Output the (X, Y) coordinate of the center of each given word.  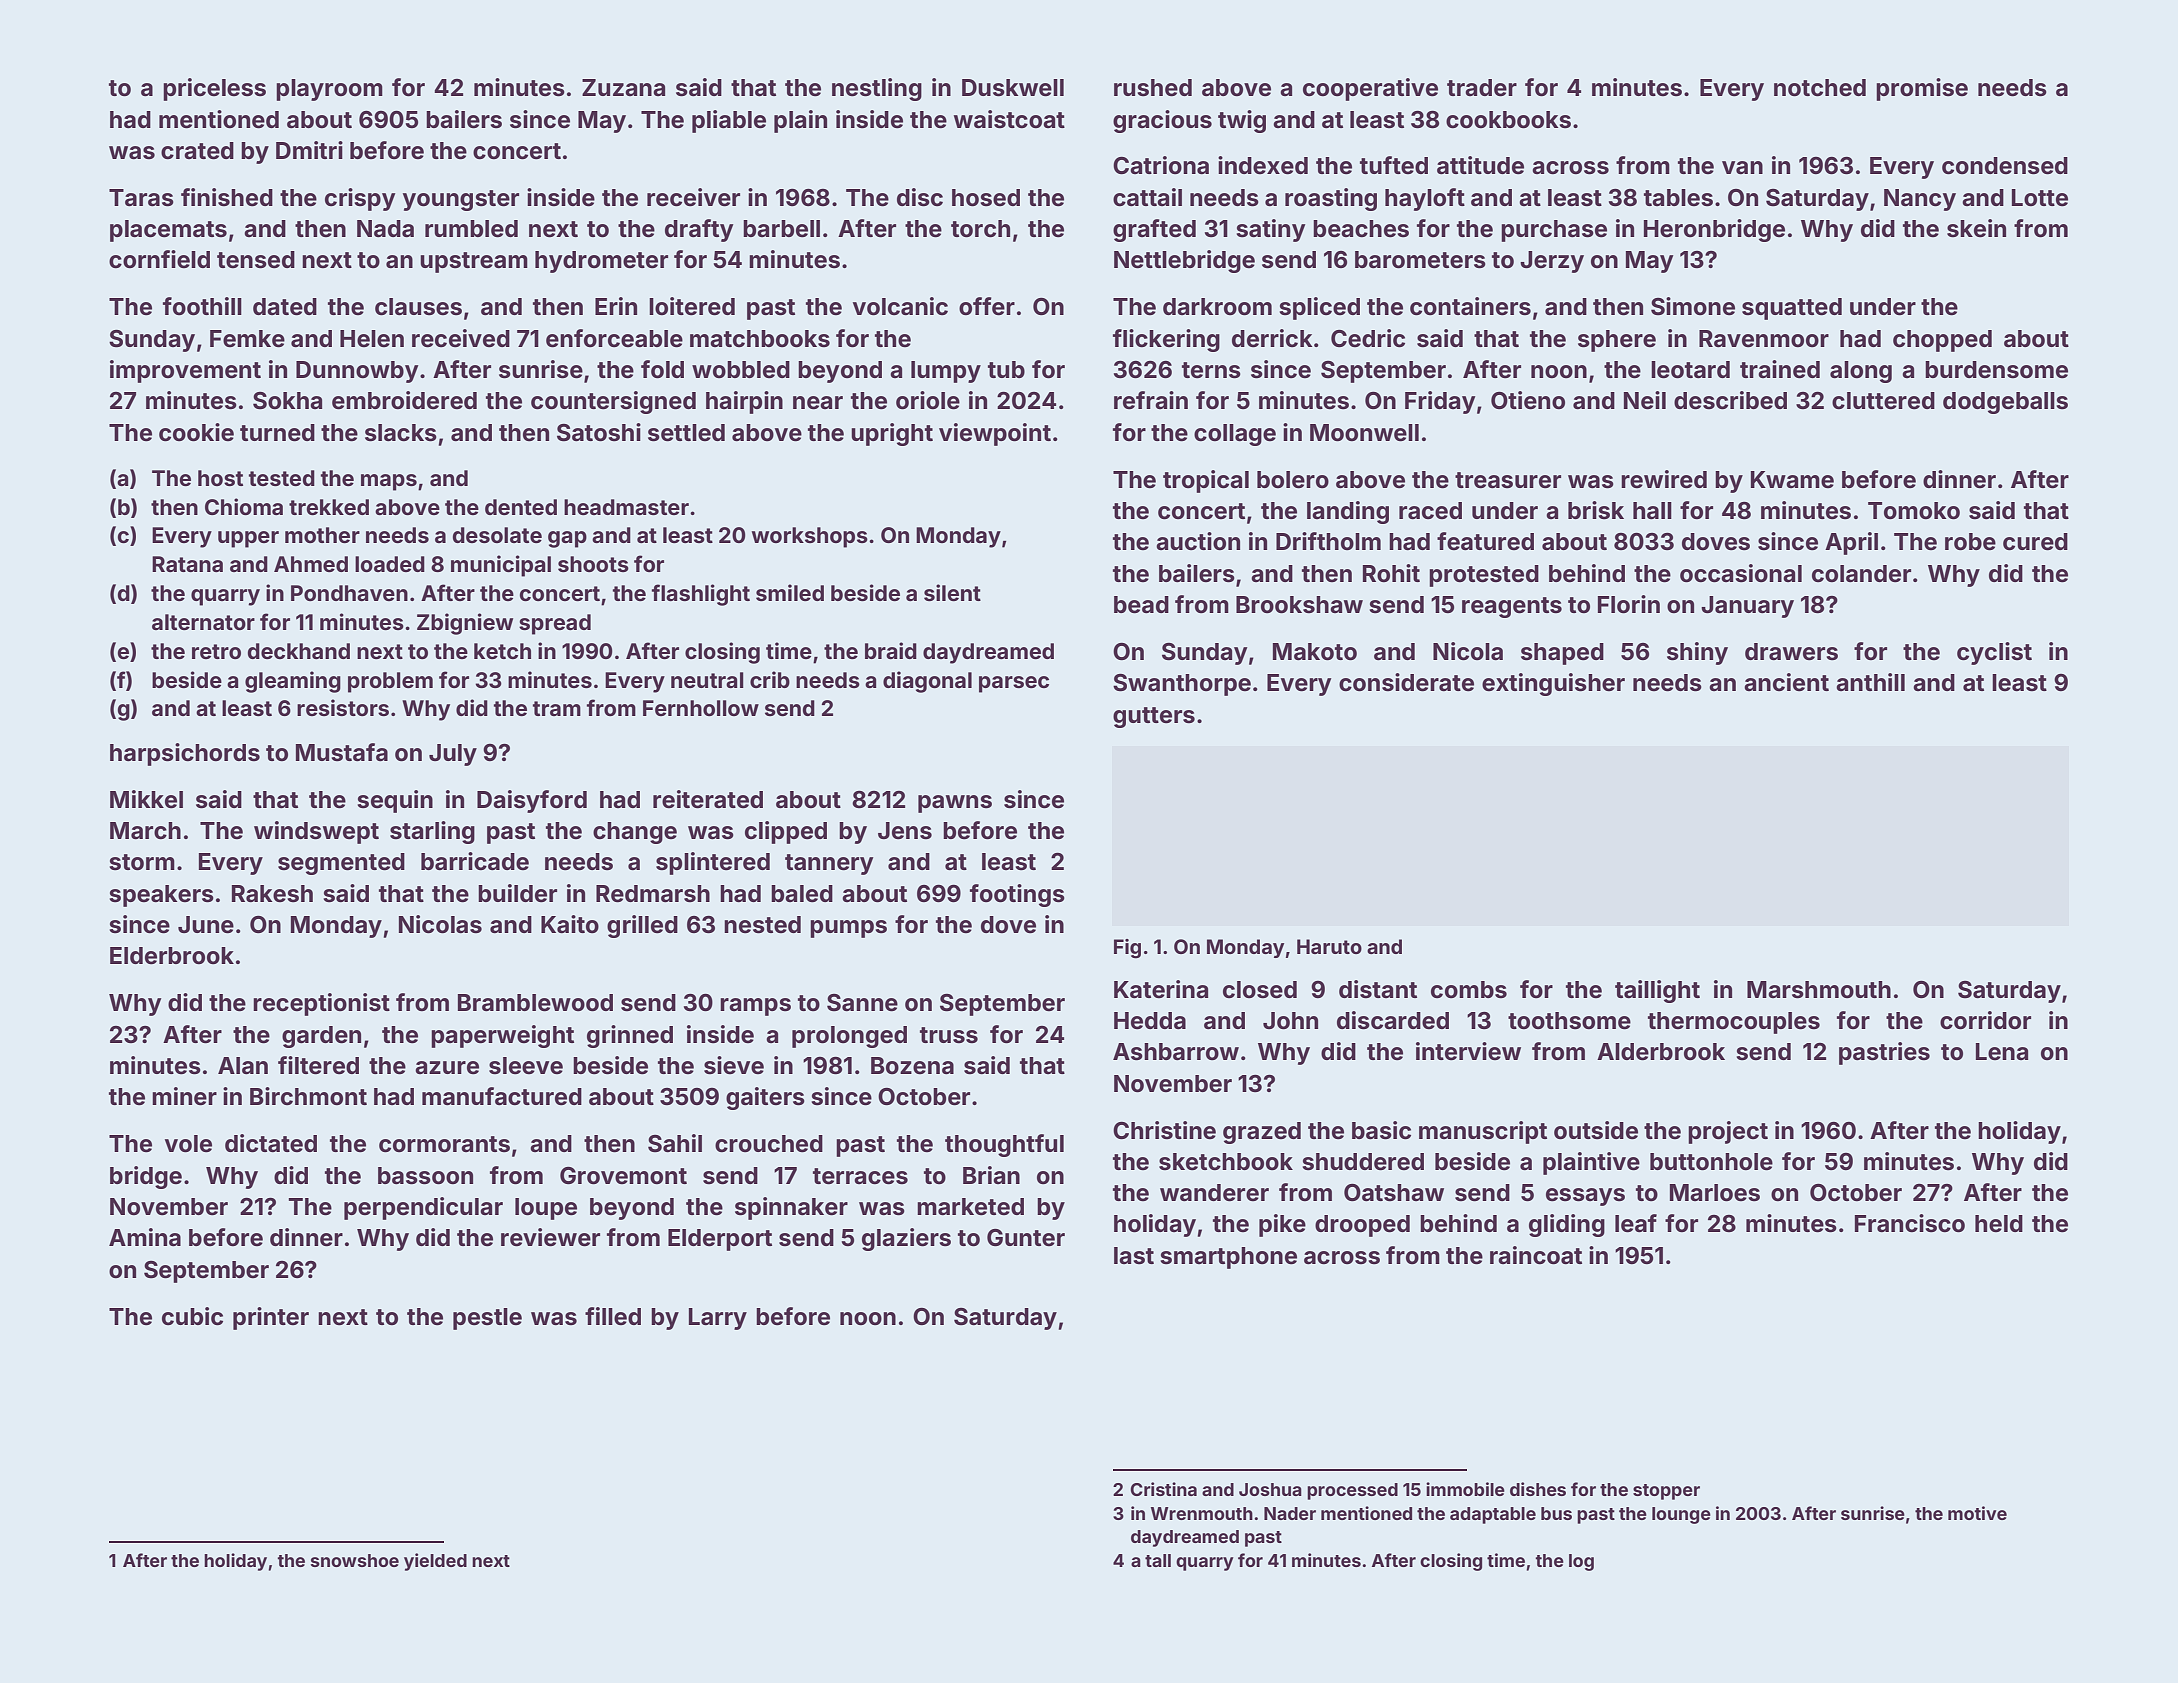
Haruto (1329, 946)
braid (891, 650)
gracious (1162, 121)
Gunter (1026, 1238)
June (206, 925)
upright (892, 434)
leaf (1636, 1223)
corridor (1985, 1020)
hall (1652, 511)
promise (1922, 89)
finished (227, 197)
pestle (487, 1319)
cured (2035, 542)
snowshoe (355, 1560)
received (461, 338)
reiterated (708, 799)
